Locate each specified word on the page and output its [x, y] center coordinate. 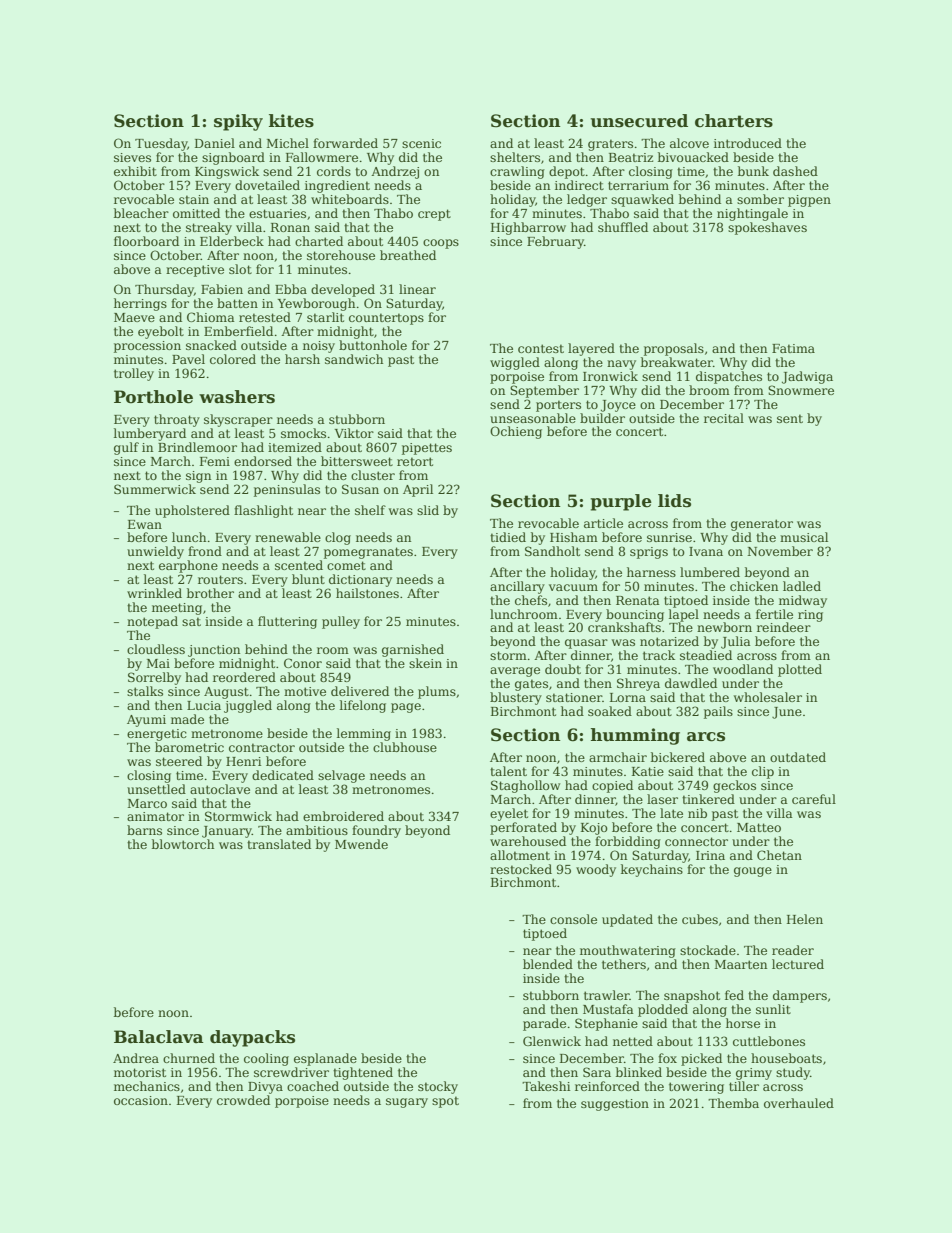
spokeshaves [767, 228]
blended [548, 964]
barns [144, 830]
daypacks [252, 1038]
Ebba [291, 289]
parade [544, 1024]
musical [804, 537]
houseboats [786, 1058]
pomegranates [368, 553]
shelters [515, 157]
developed [343, 290]
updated [627, 920]
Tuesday [161, 144]
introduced [748, 143]
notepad [152, 622]
